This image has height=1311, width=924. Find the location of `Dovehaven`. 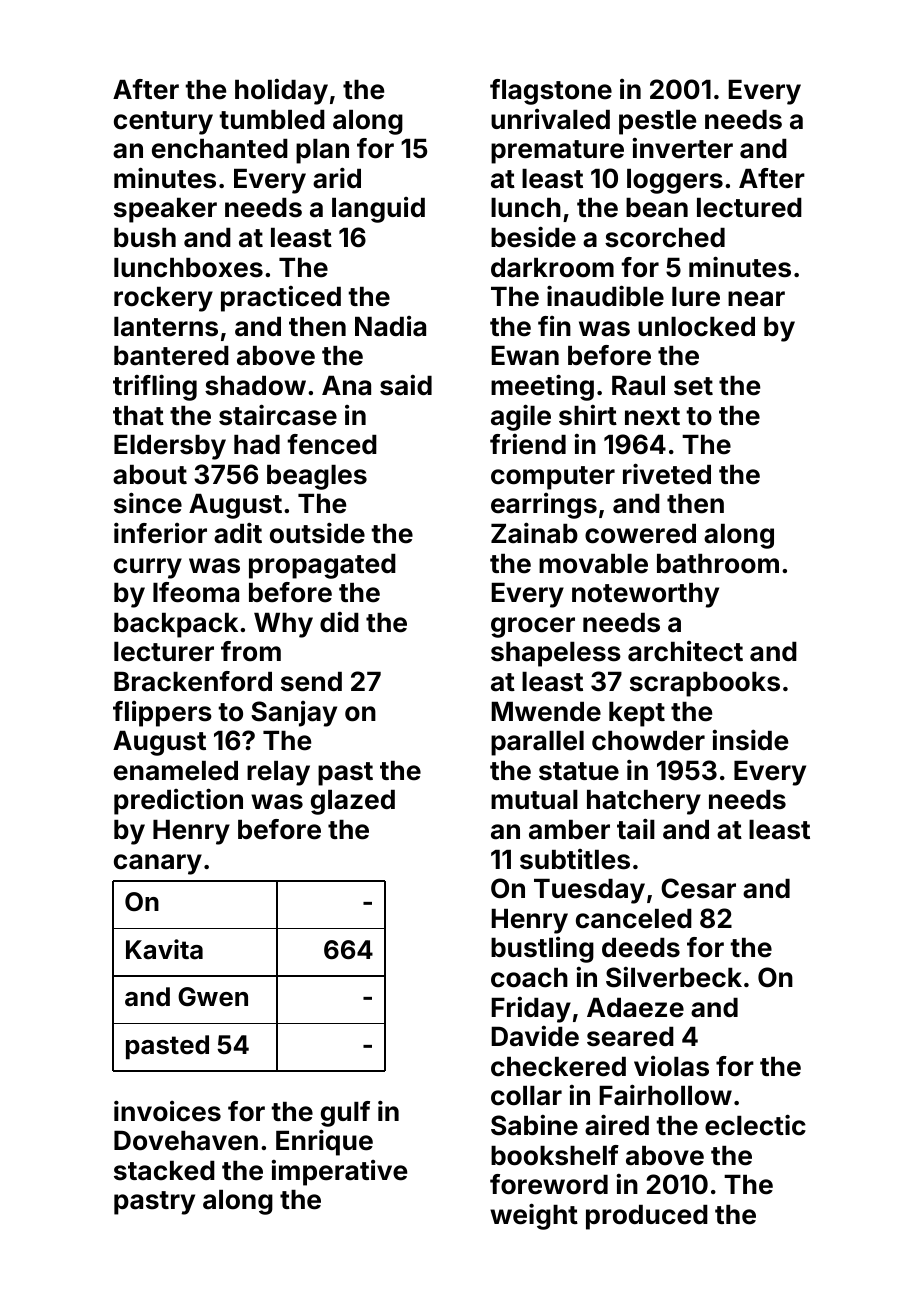

Dovehaven is located at coordinates (186, 1140).
